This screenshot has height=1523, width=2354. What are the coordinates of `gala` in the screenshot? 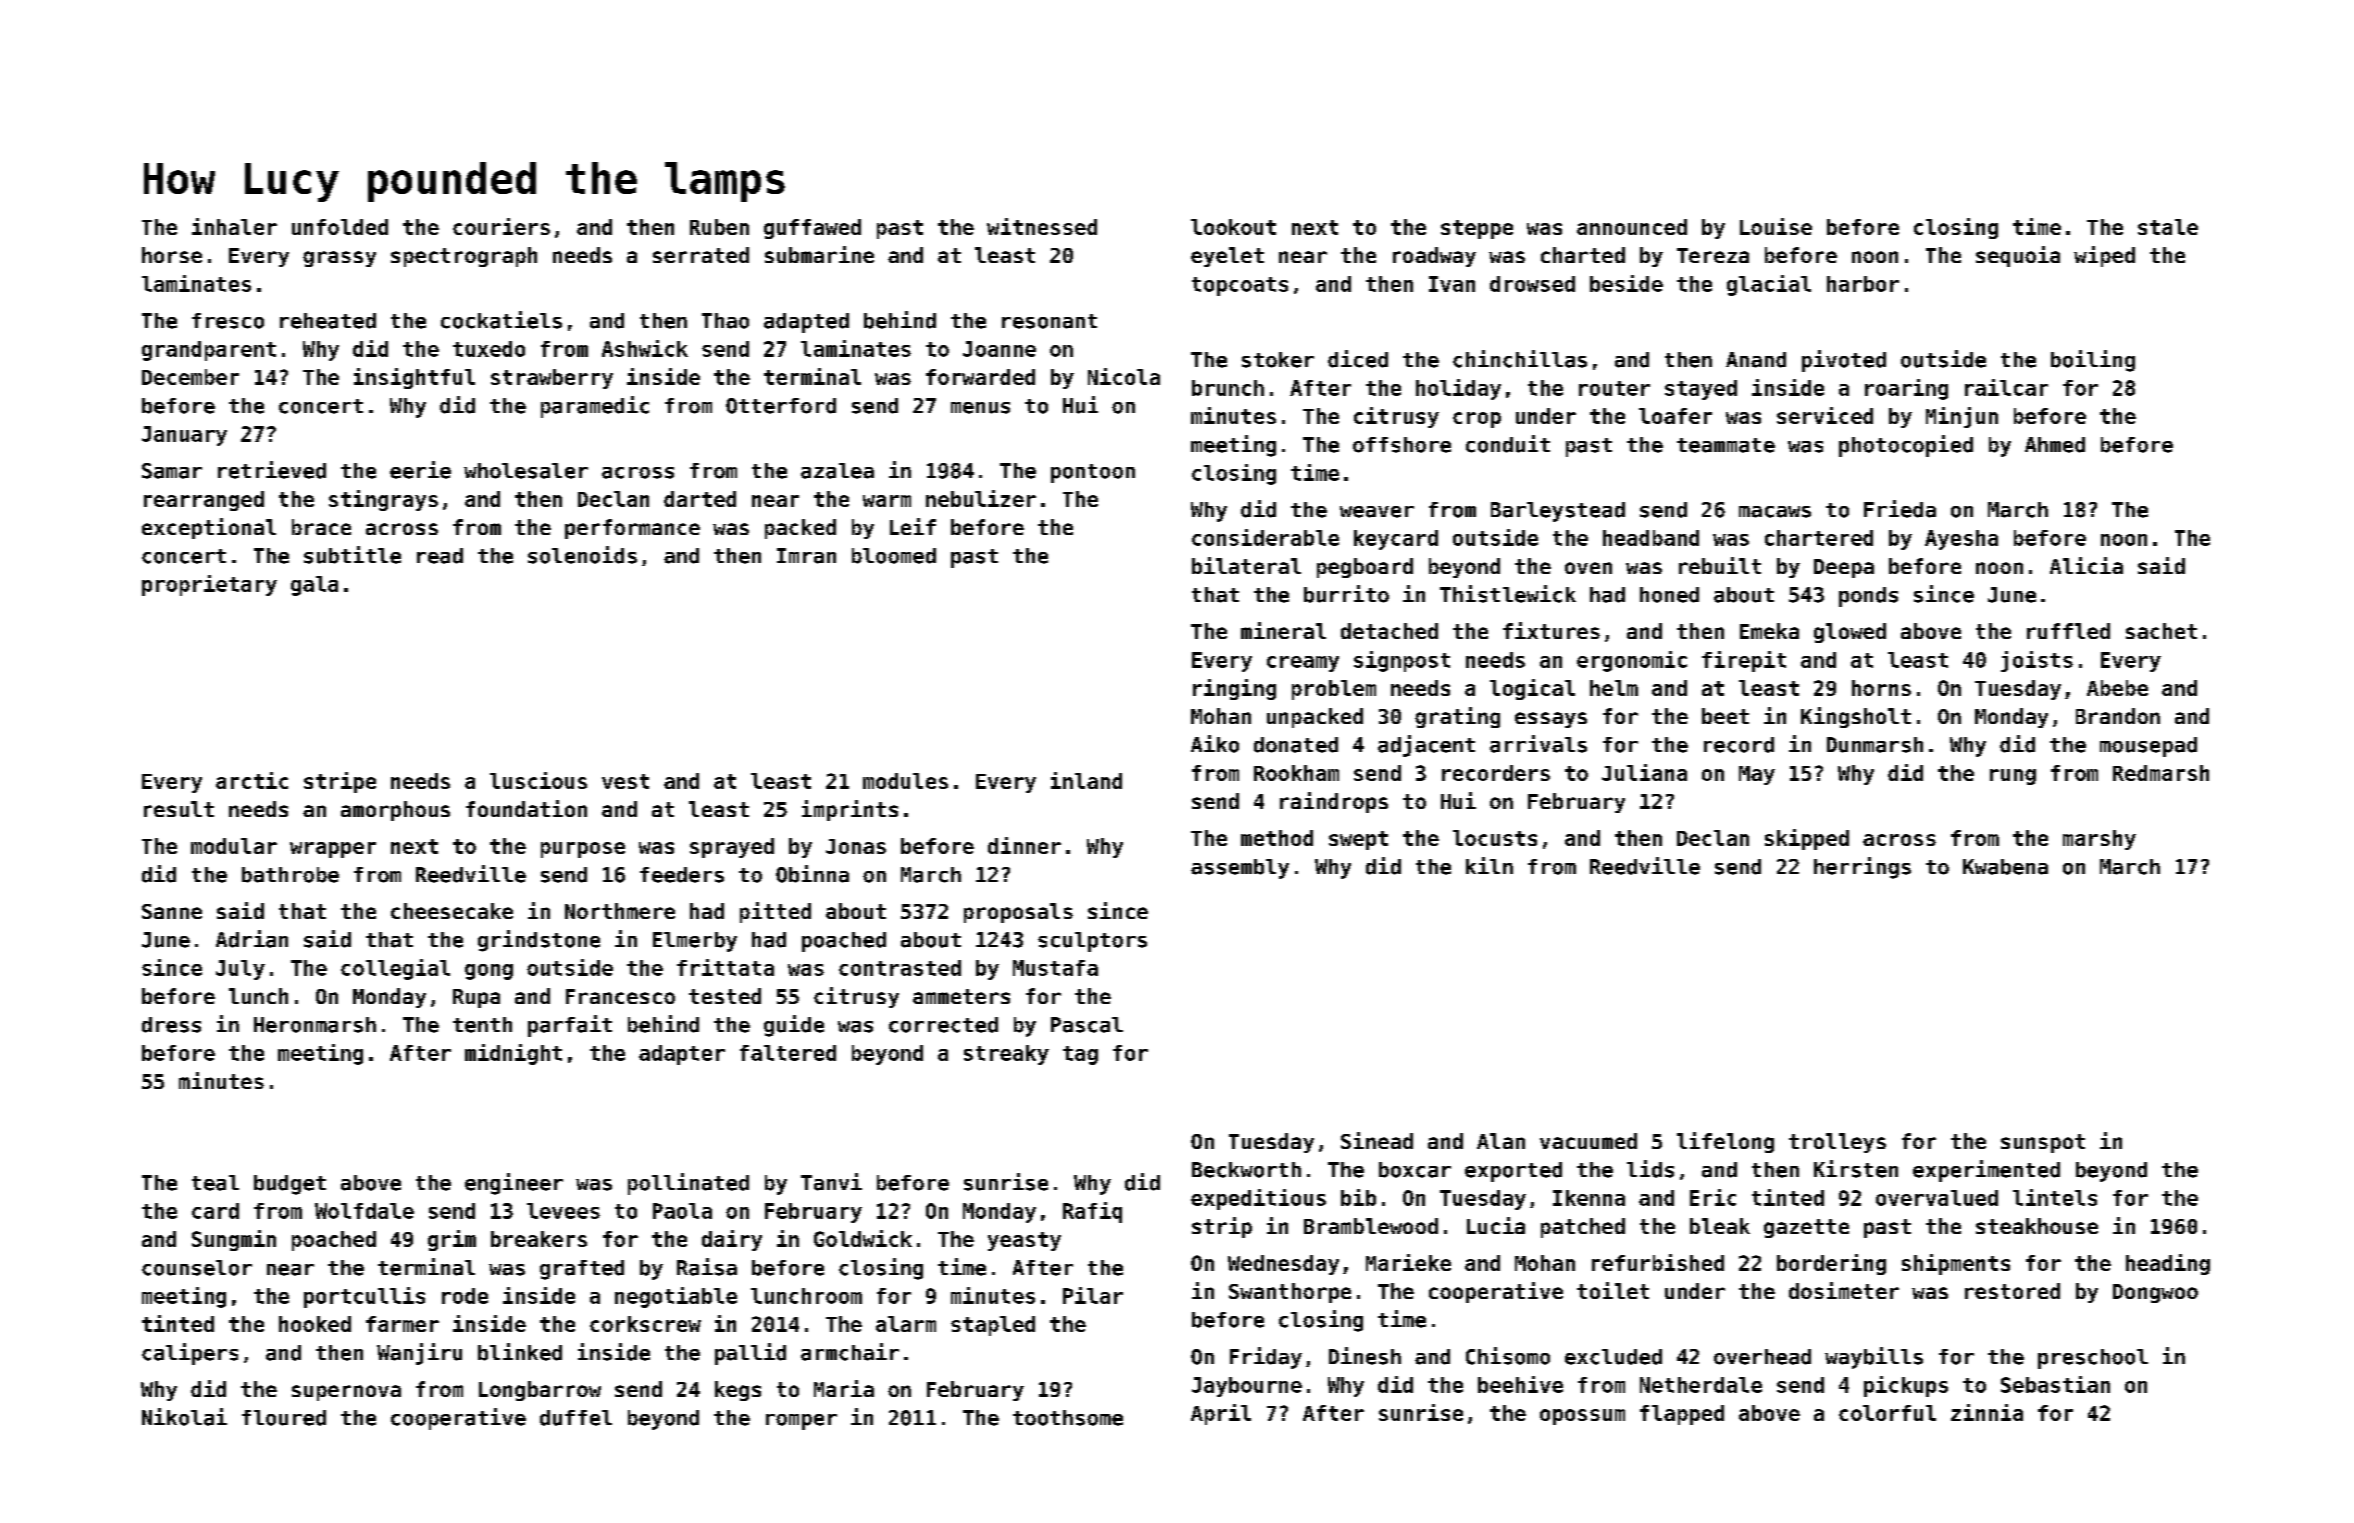 It's located at (314, 586).
